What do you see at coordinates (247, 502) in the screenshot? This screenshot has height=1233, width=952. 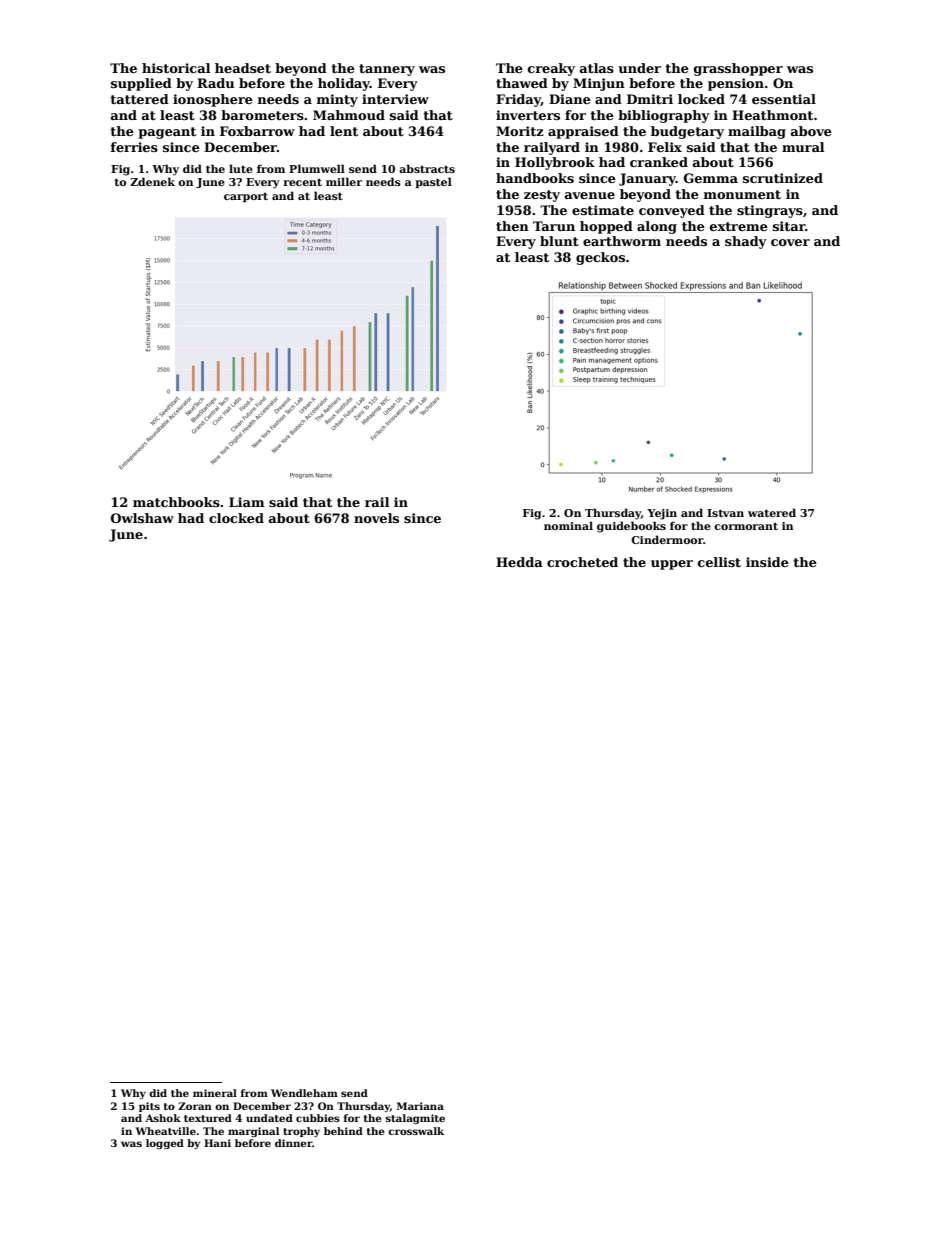 I see `Liam` at bounding box center [247, 502].
